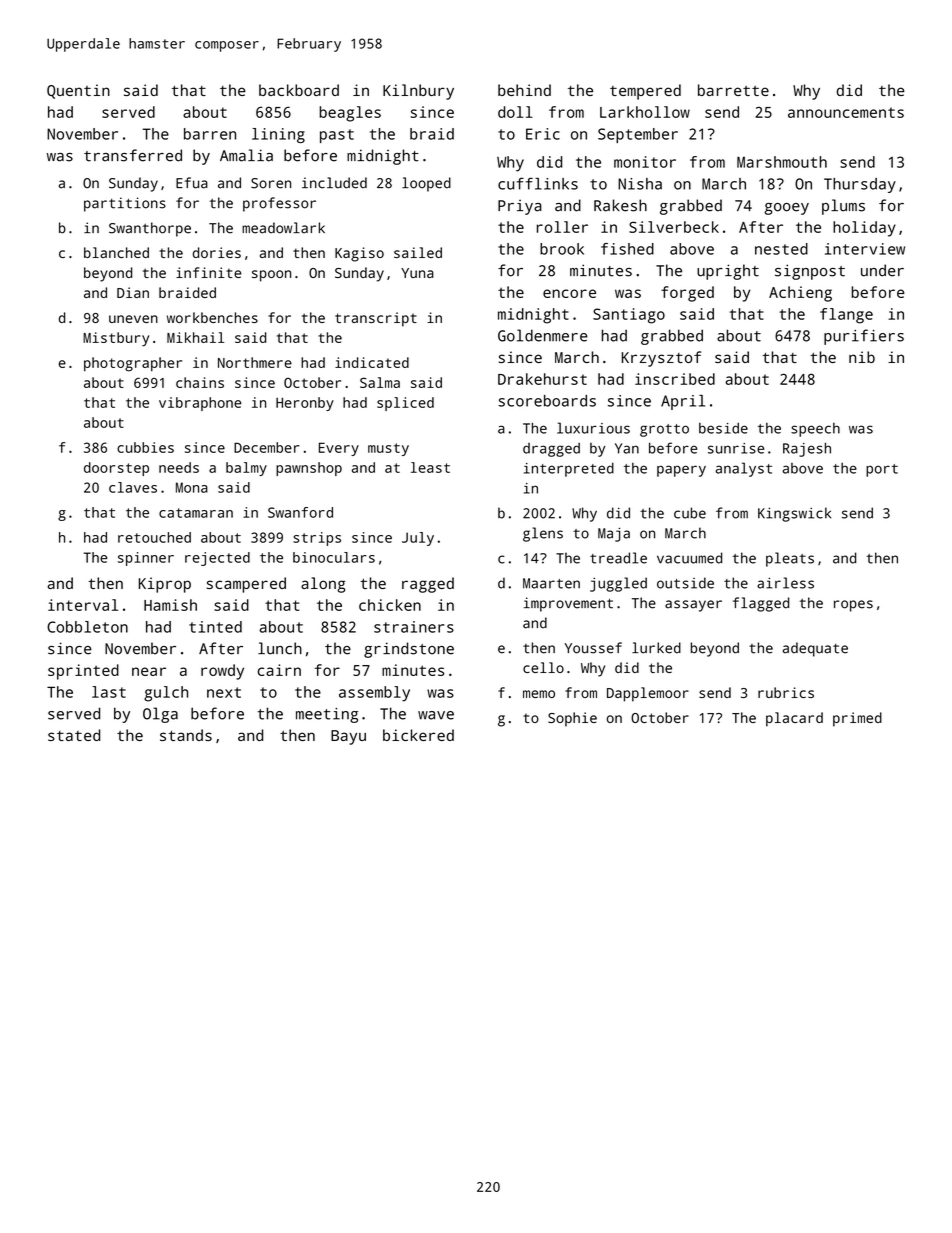  Describe the element at coordinates (543, 534) in the screenshot. I see `glens` at that location.
